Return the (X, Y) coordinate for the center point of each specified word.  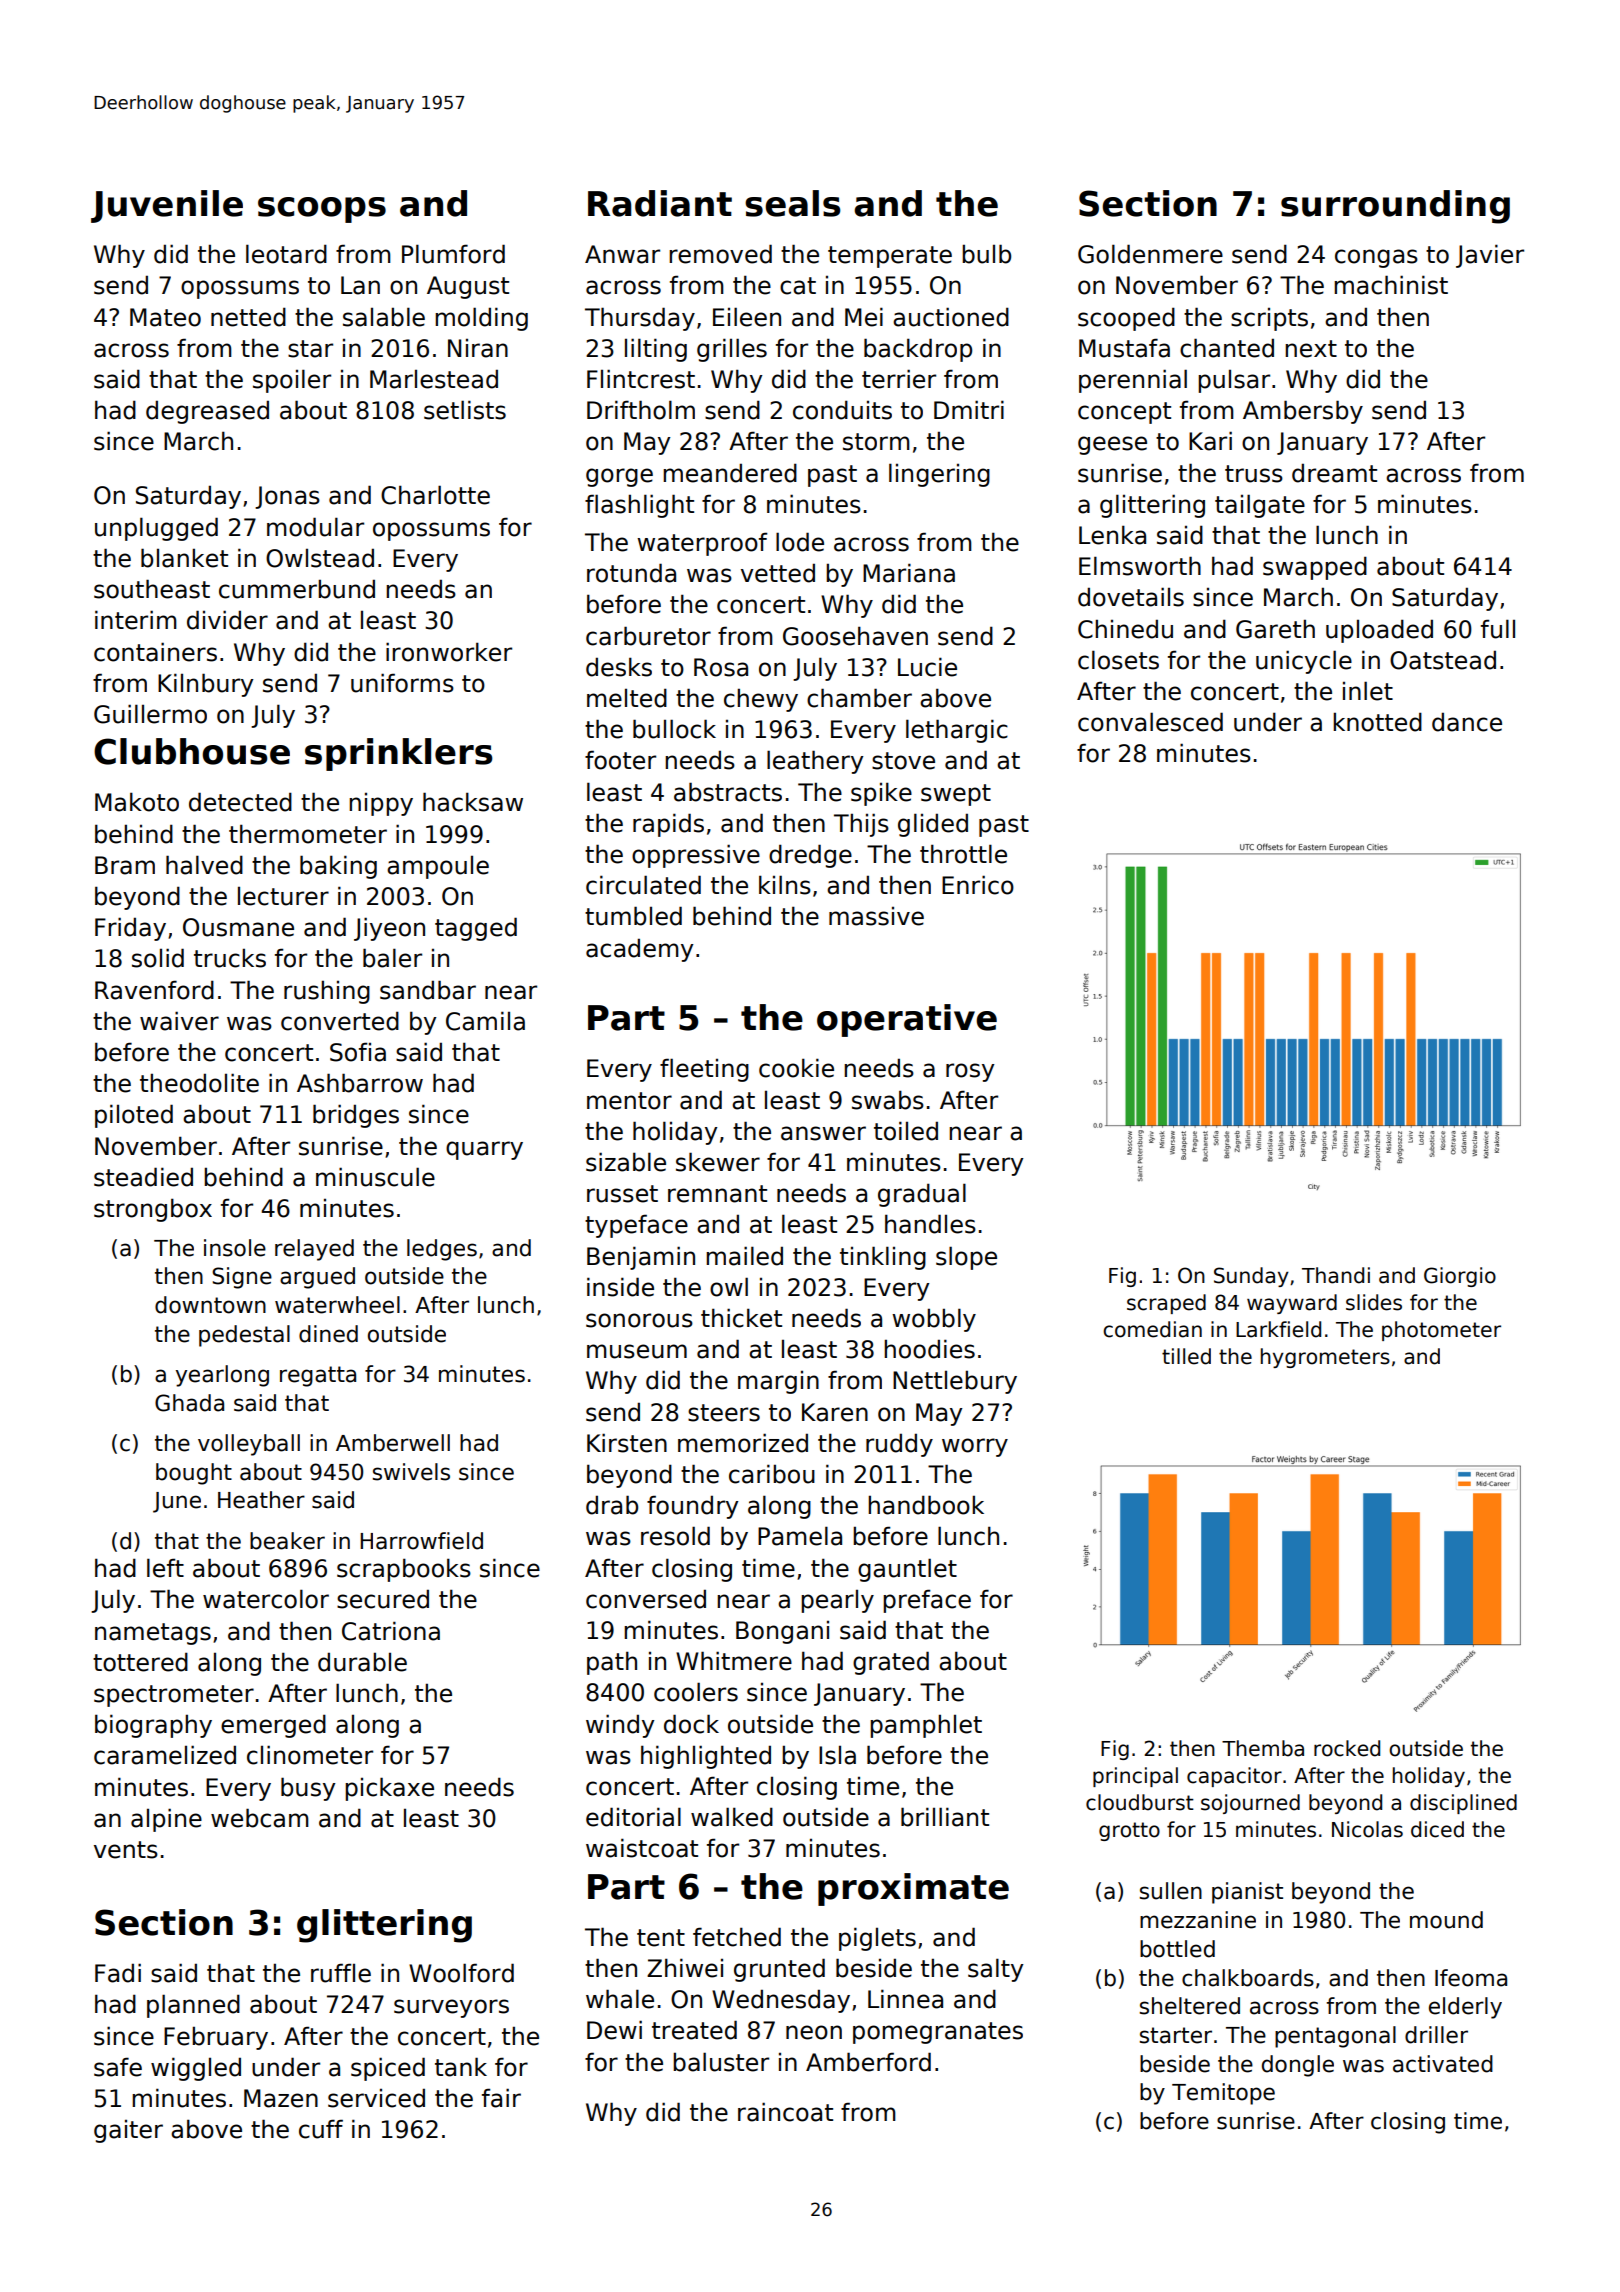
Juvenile (167, 206)
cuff (321, 2129)
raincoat (785, 2112)
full (1498, 629)
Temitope (1223, 2094)
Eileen (747, 317)
